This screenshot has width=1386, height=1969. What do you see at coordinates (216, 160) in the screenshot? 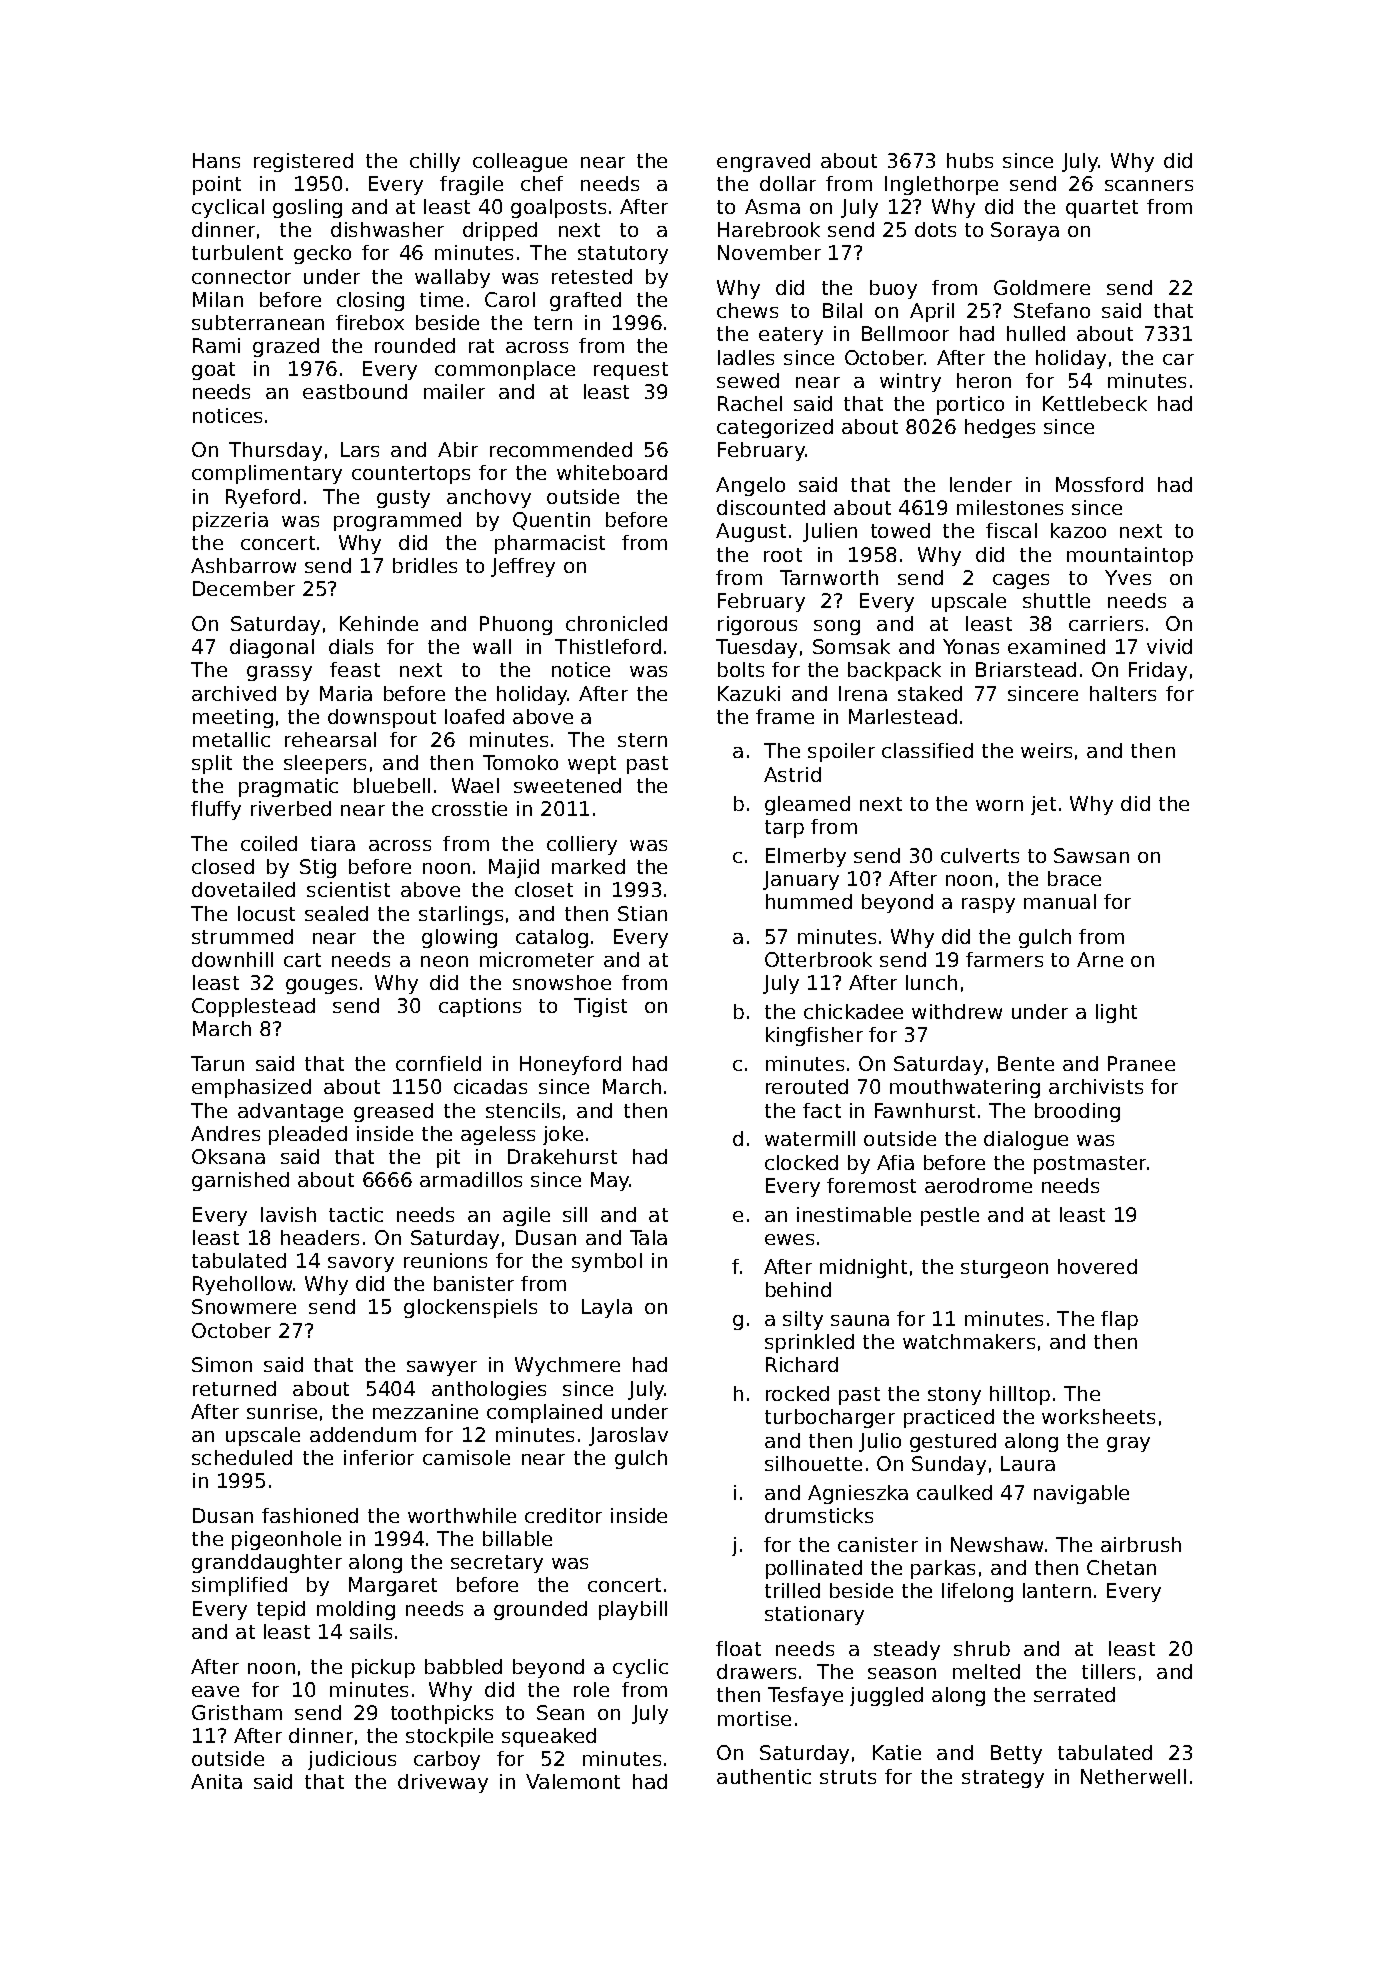
I see `Hans` at bounding box center [216, 160].
